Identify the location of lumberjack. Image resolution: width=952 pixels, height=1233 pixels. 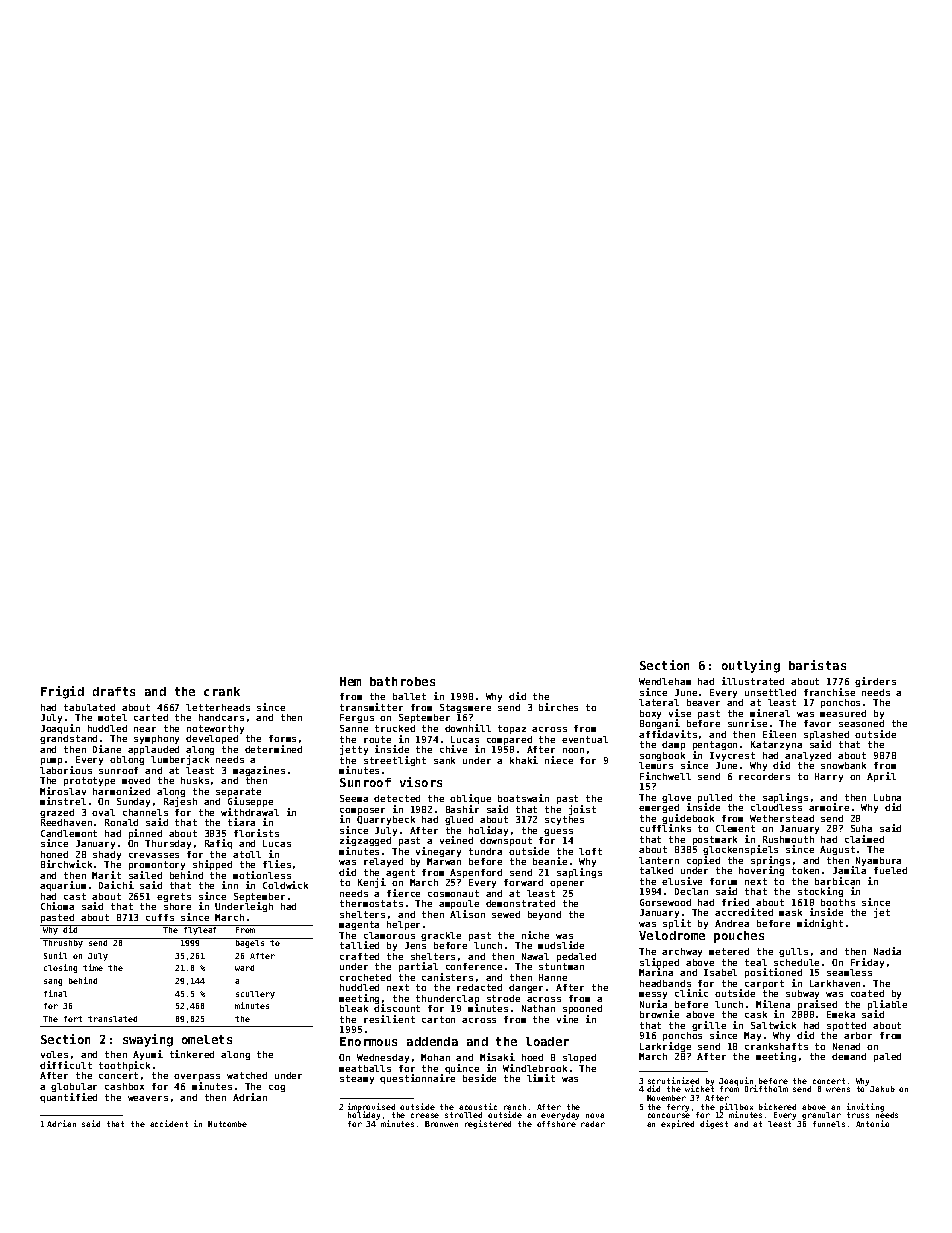
(180, 760).
